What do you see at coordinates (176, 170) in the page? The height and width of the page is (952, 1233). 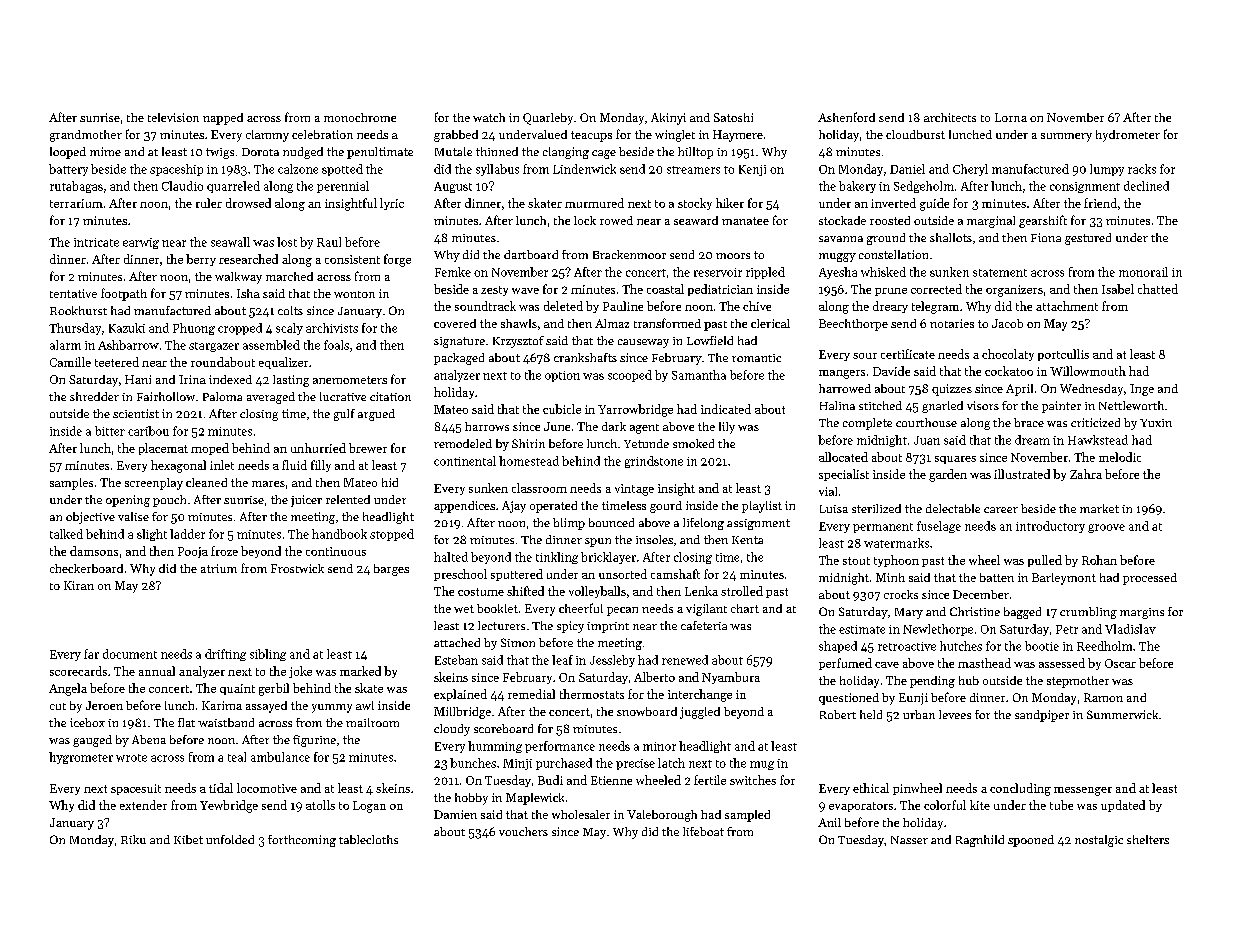 I see `spaceship` at bounding box center [176, 170].
